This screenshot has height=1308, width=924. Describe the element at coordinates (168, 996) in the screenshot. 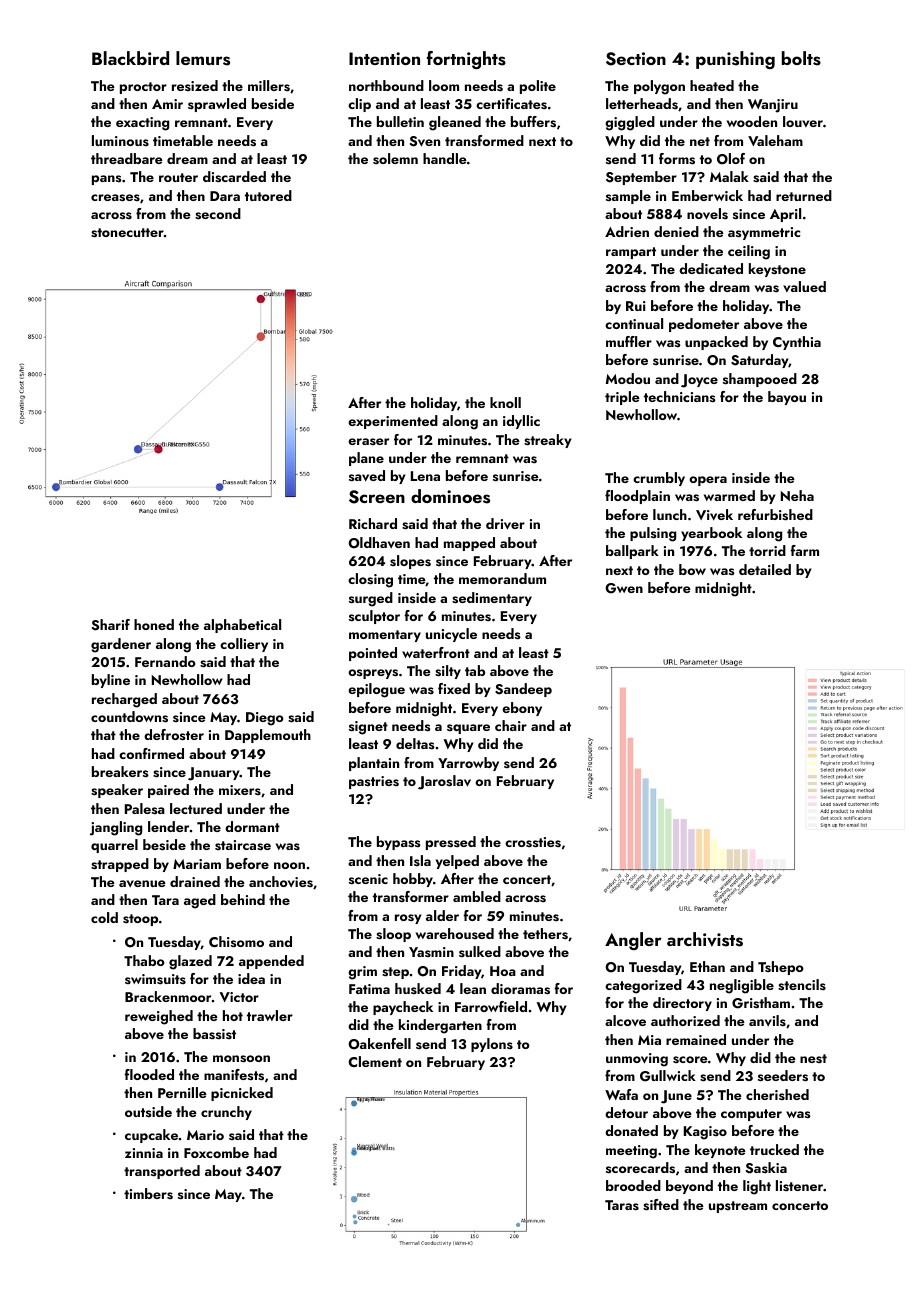

I see `Brackenmoor` at that location.
